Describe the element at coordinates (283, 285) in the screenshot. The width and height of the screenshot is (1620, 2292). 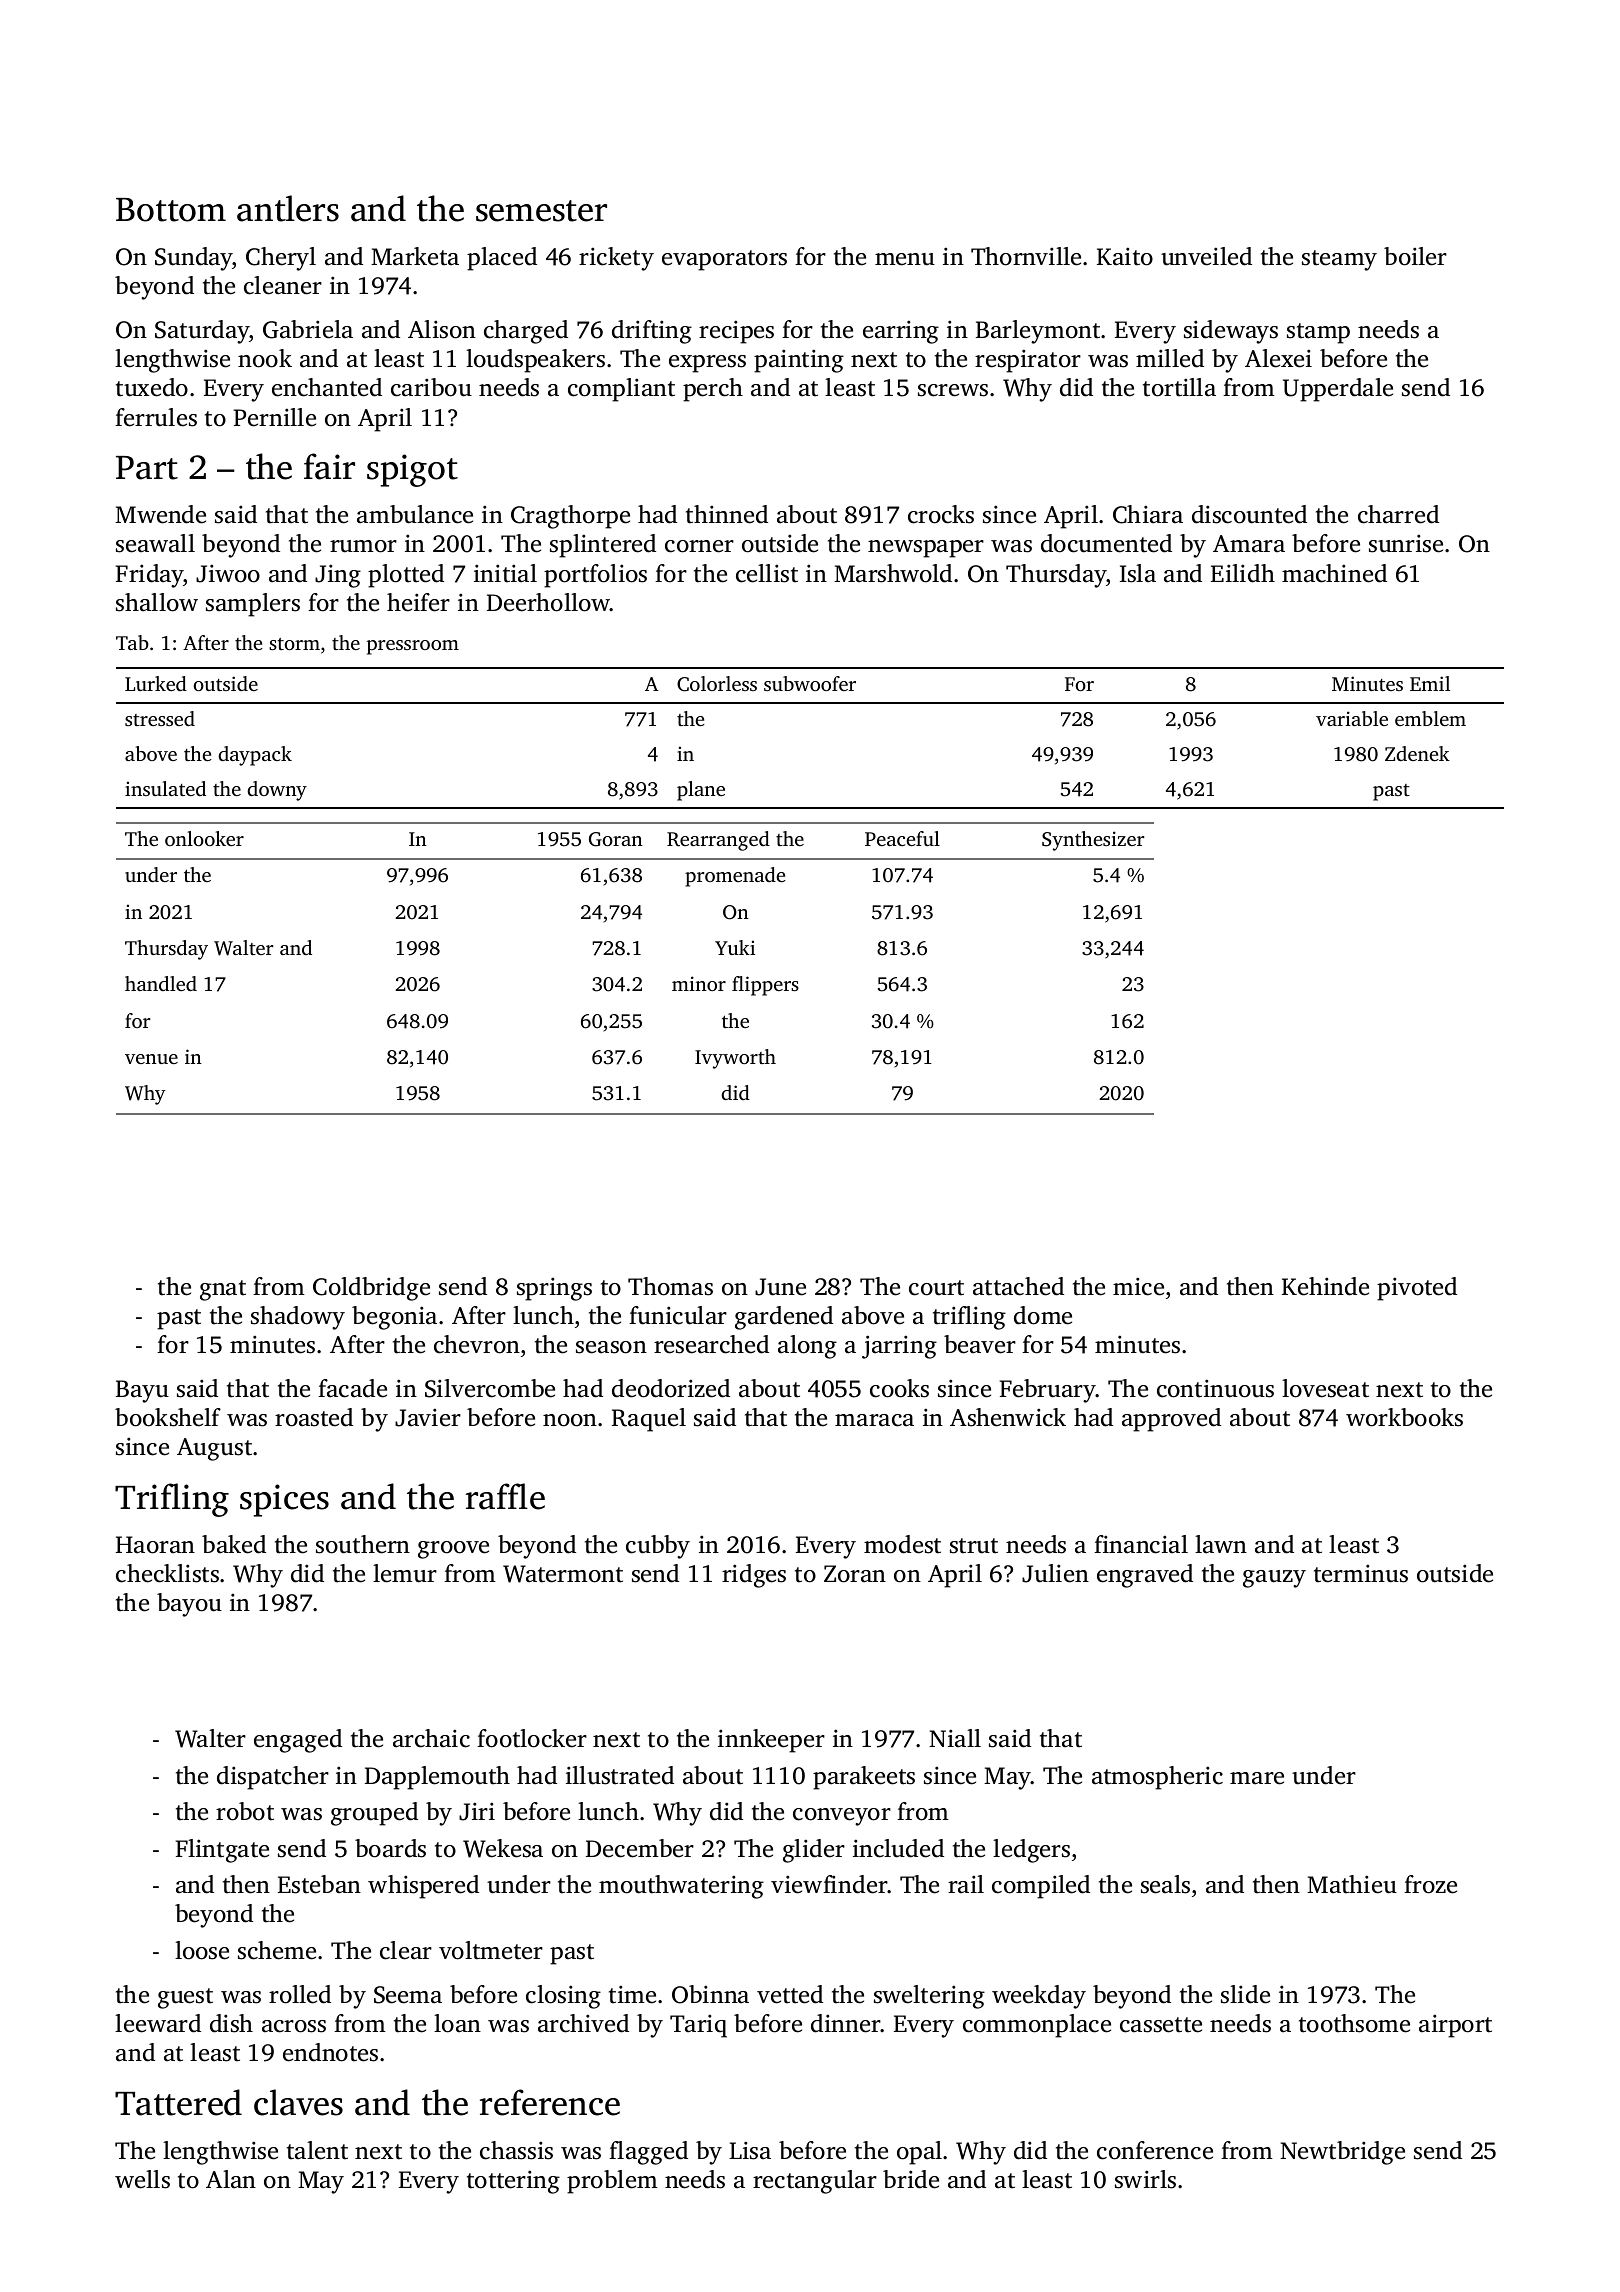
I see `cleaner` at that location.
